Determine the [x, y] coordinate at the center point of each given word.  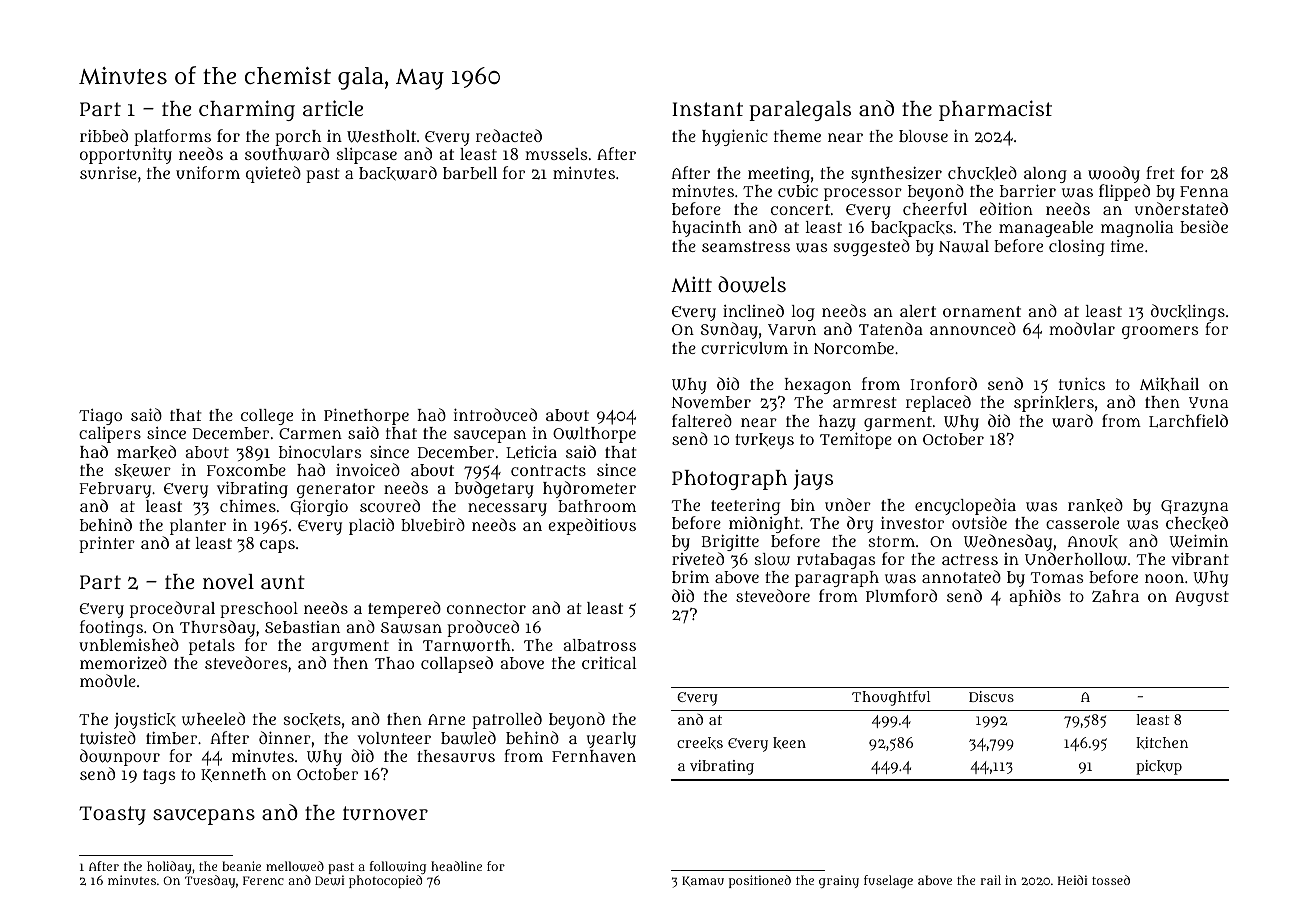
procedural [172, 609]
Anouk [1092, 542]
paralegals [800, 111]
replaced [938, 403]
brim [690, 577]
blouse [923, 136]
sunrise [108, 172]
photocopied [385, 881]
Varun [792, 329]
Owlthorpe [594, 435]
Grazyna [1194, 507]
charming [247, 110]
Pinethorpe [366, 416]
